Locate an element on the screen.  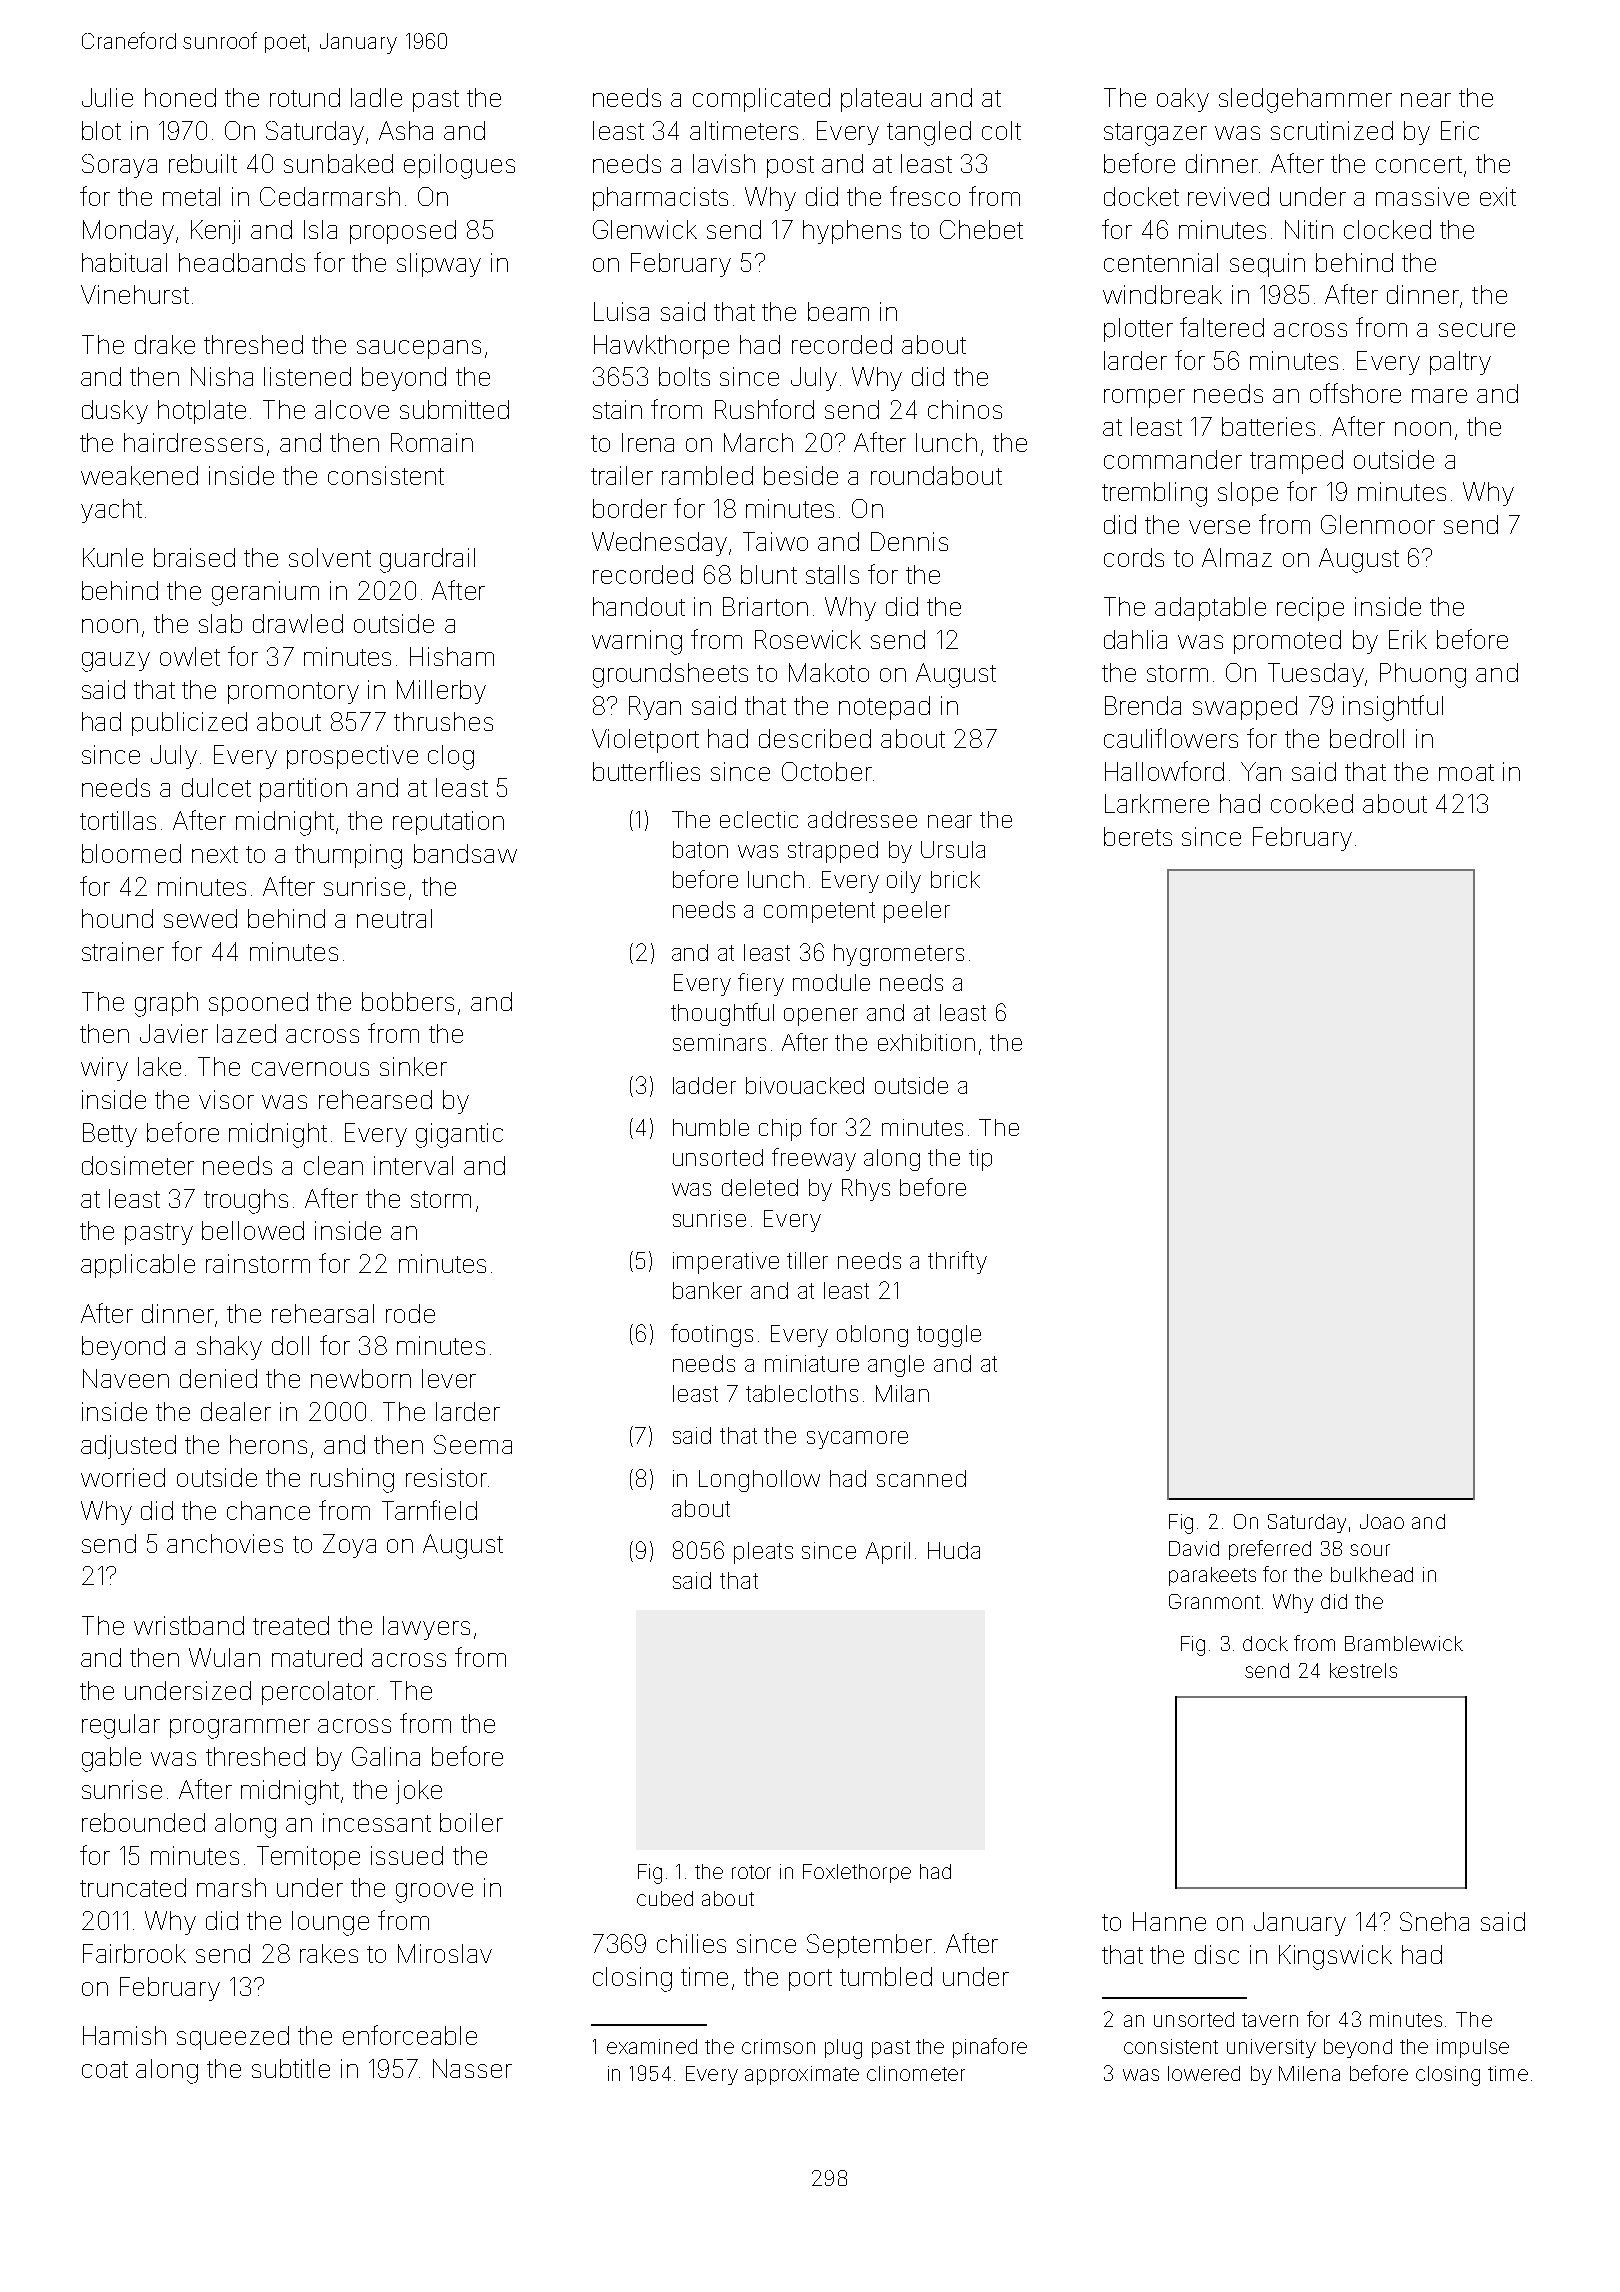
tablecloths is located at coordinates (802, 1393).
